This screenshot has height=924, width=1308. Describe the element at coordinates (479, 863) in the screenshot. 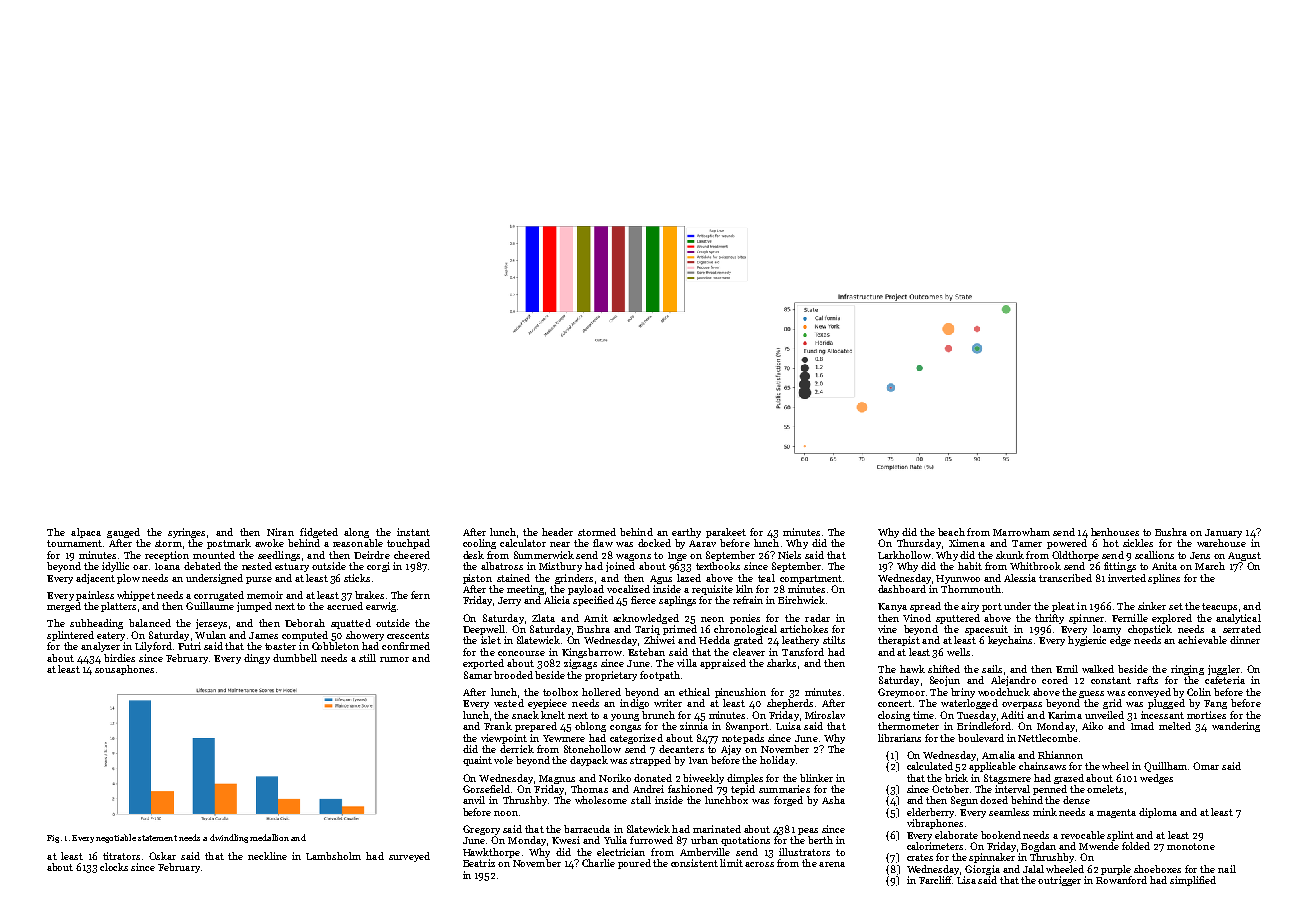

I see `Beatriz` at that location.
